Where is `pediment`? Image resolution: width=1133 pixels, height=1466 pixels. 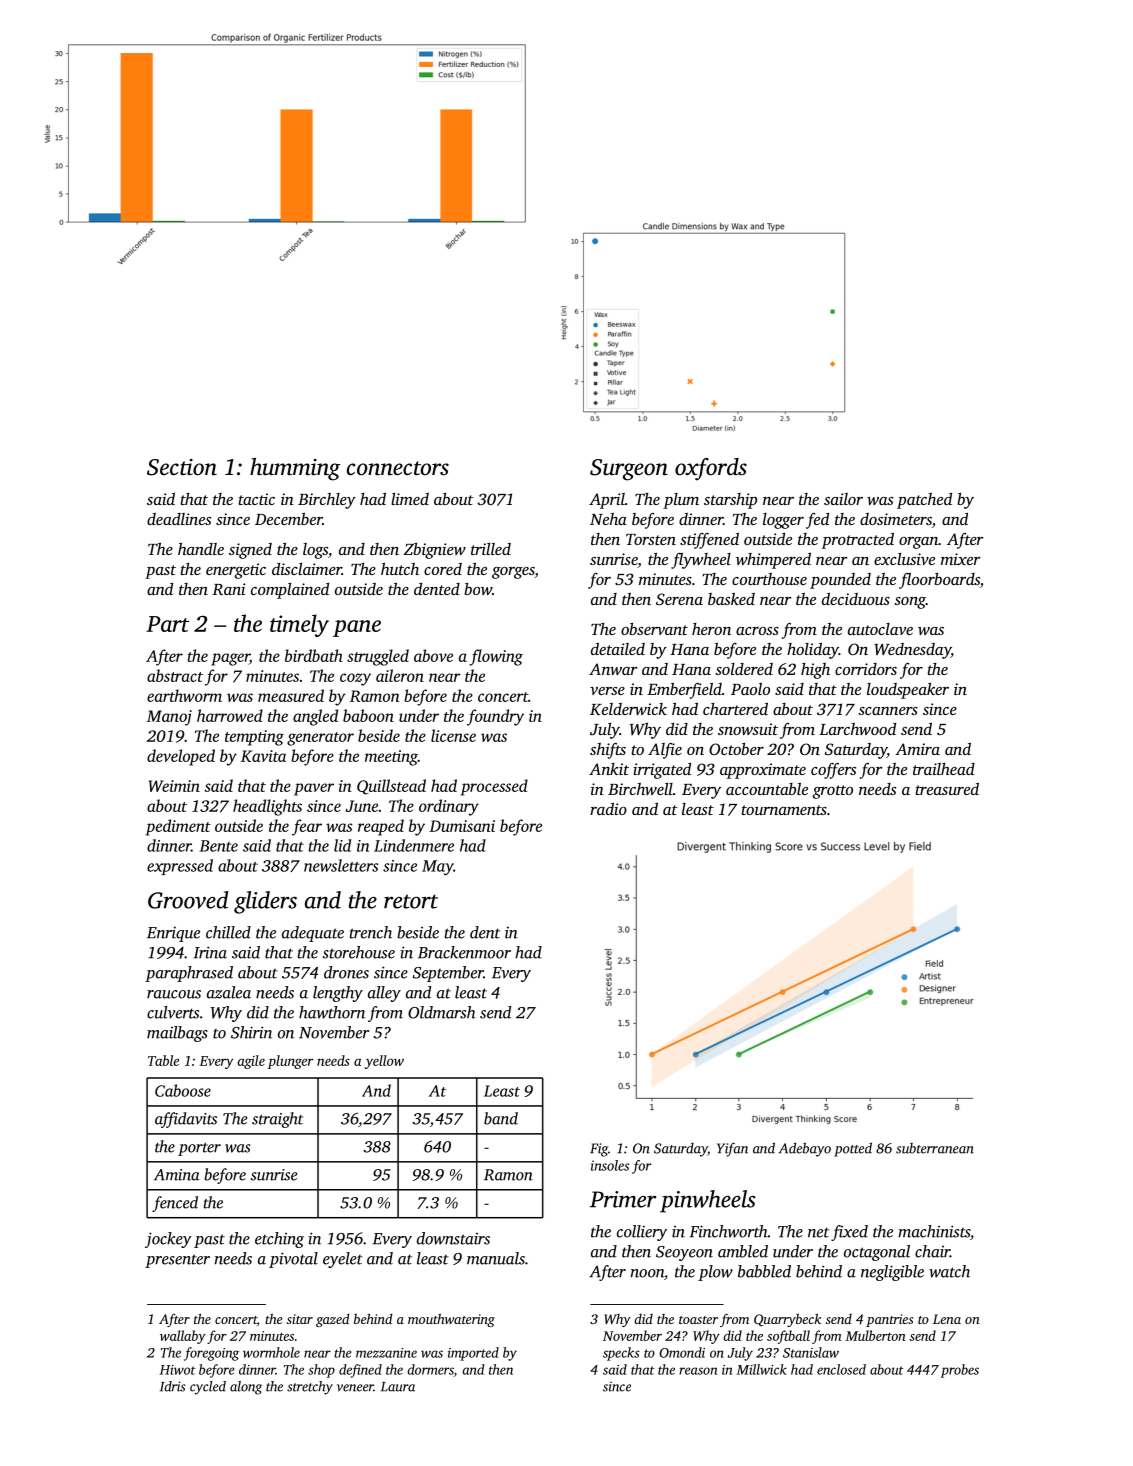 pediment is located at coordinates (178, 827).
